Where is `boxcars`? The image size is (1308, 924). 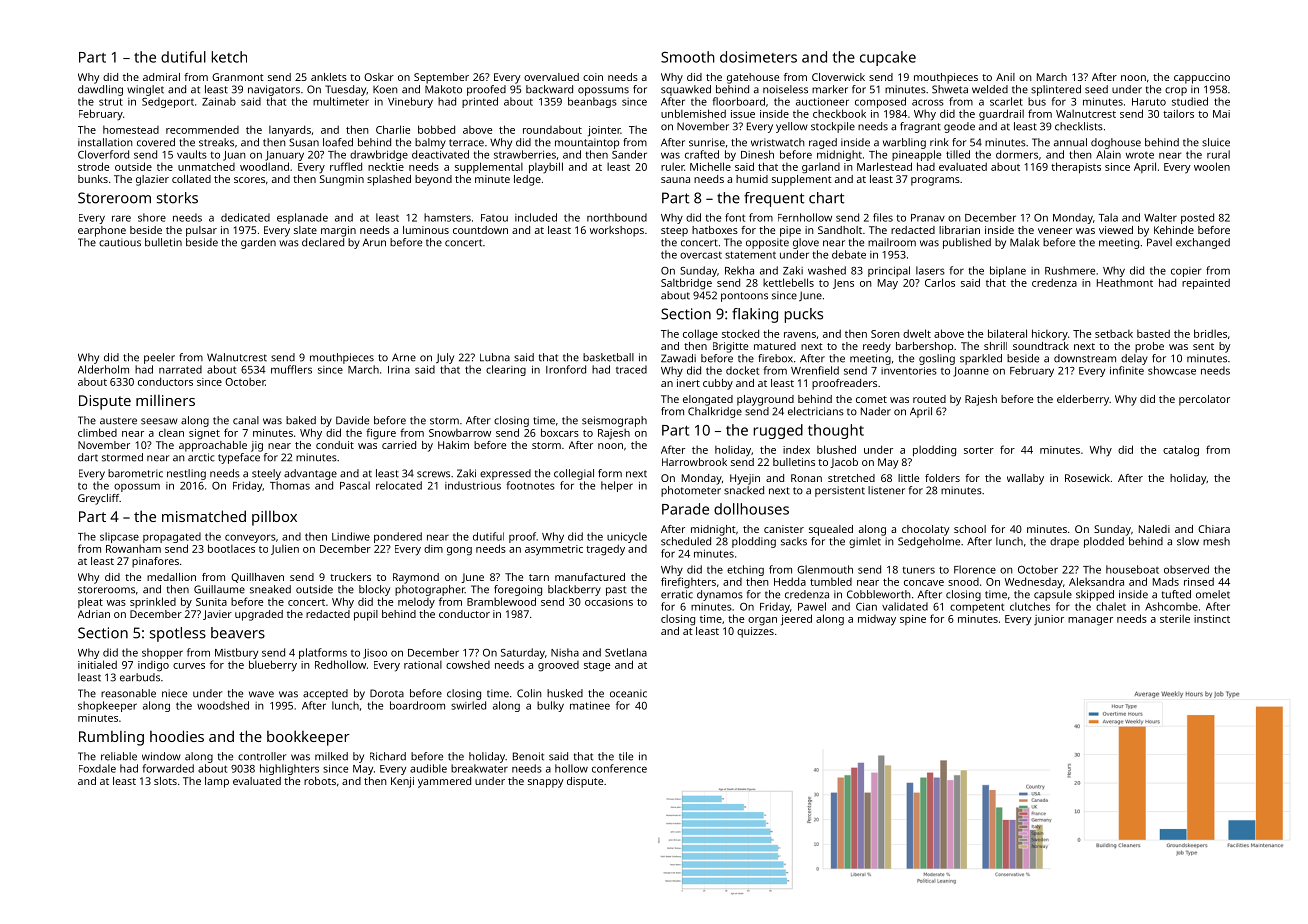
boxcars is located at coordinates (560, 432).
